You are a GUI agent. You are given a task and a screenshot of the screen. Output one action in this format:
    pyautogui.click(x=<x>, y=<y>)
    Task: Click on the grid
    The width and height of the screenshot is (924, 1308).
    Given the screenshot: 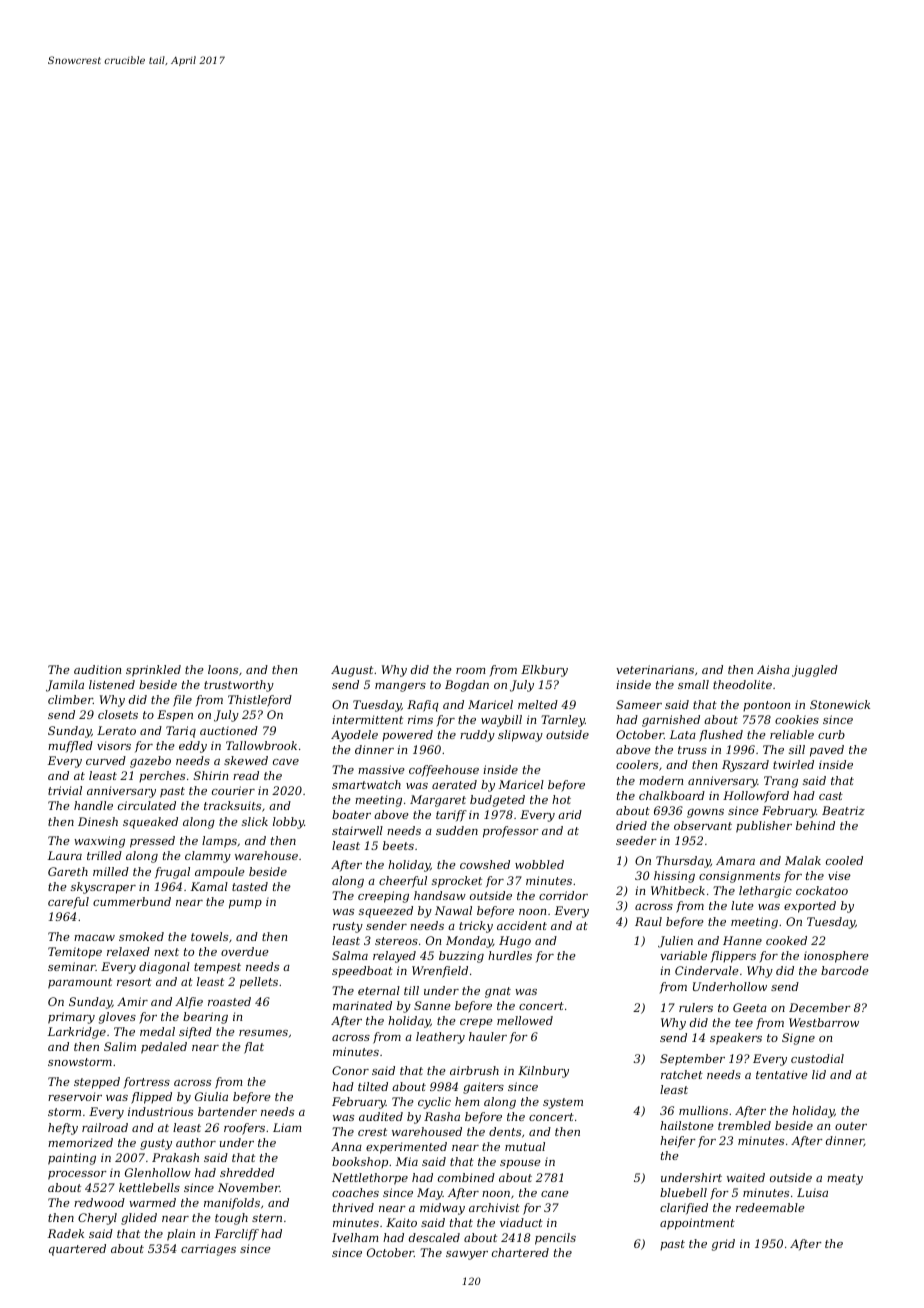 What is the action you would take?
    pyautogui.click(x=723, y=1245)
